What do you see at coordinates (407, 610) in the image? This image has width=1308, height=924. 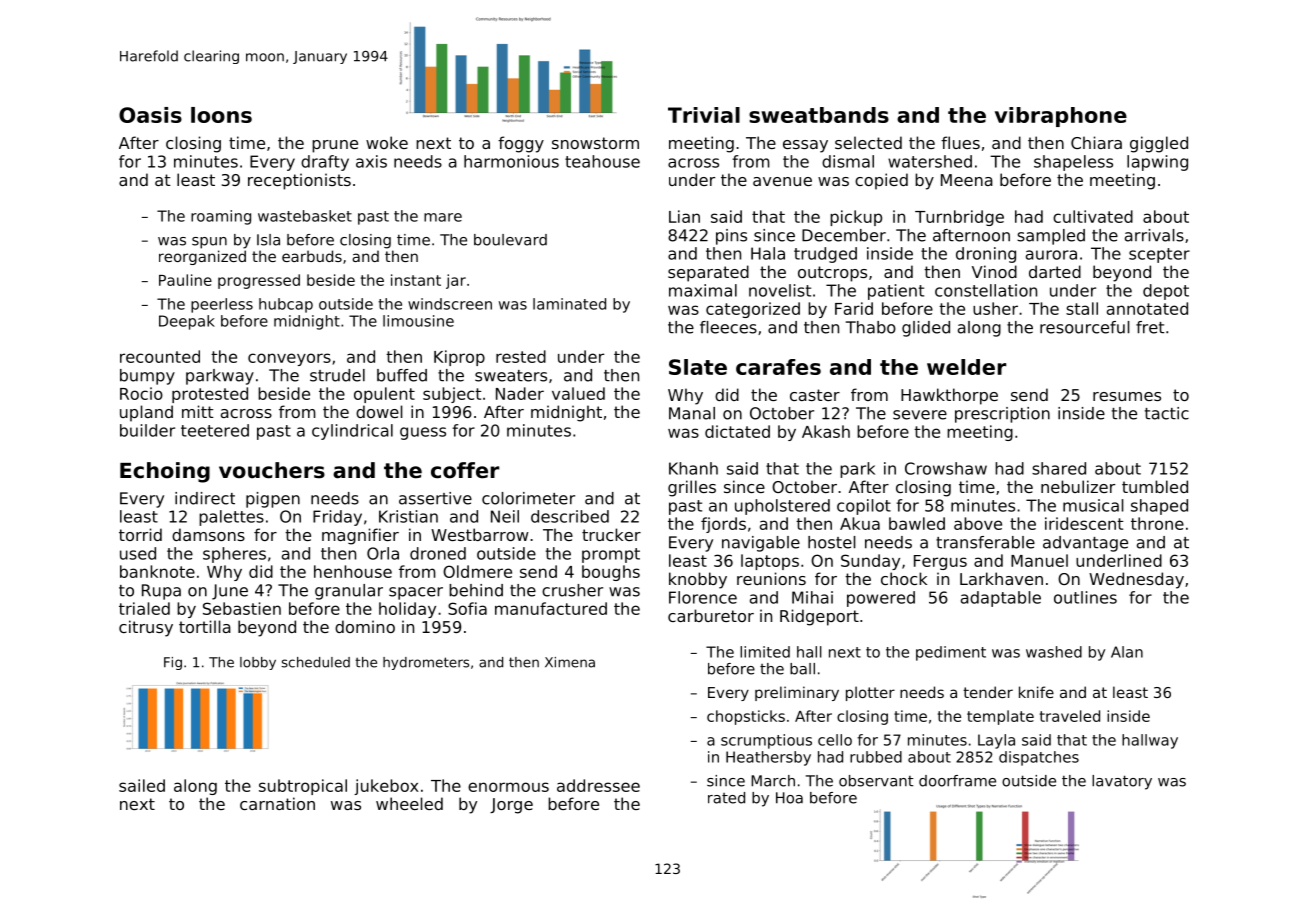 I see `holiday` at bounding box center [407, 610].
